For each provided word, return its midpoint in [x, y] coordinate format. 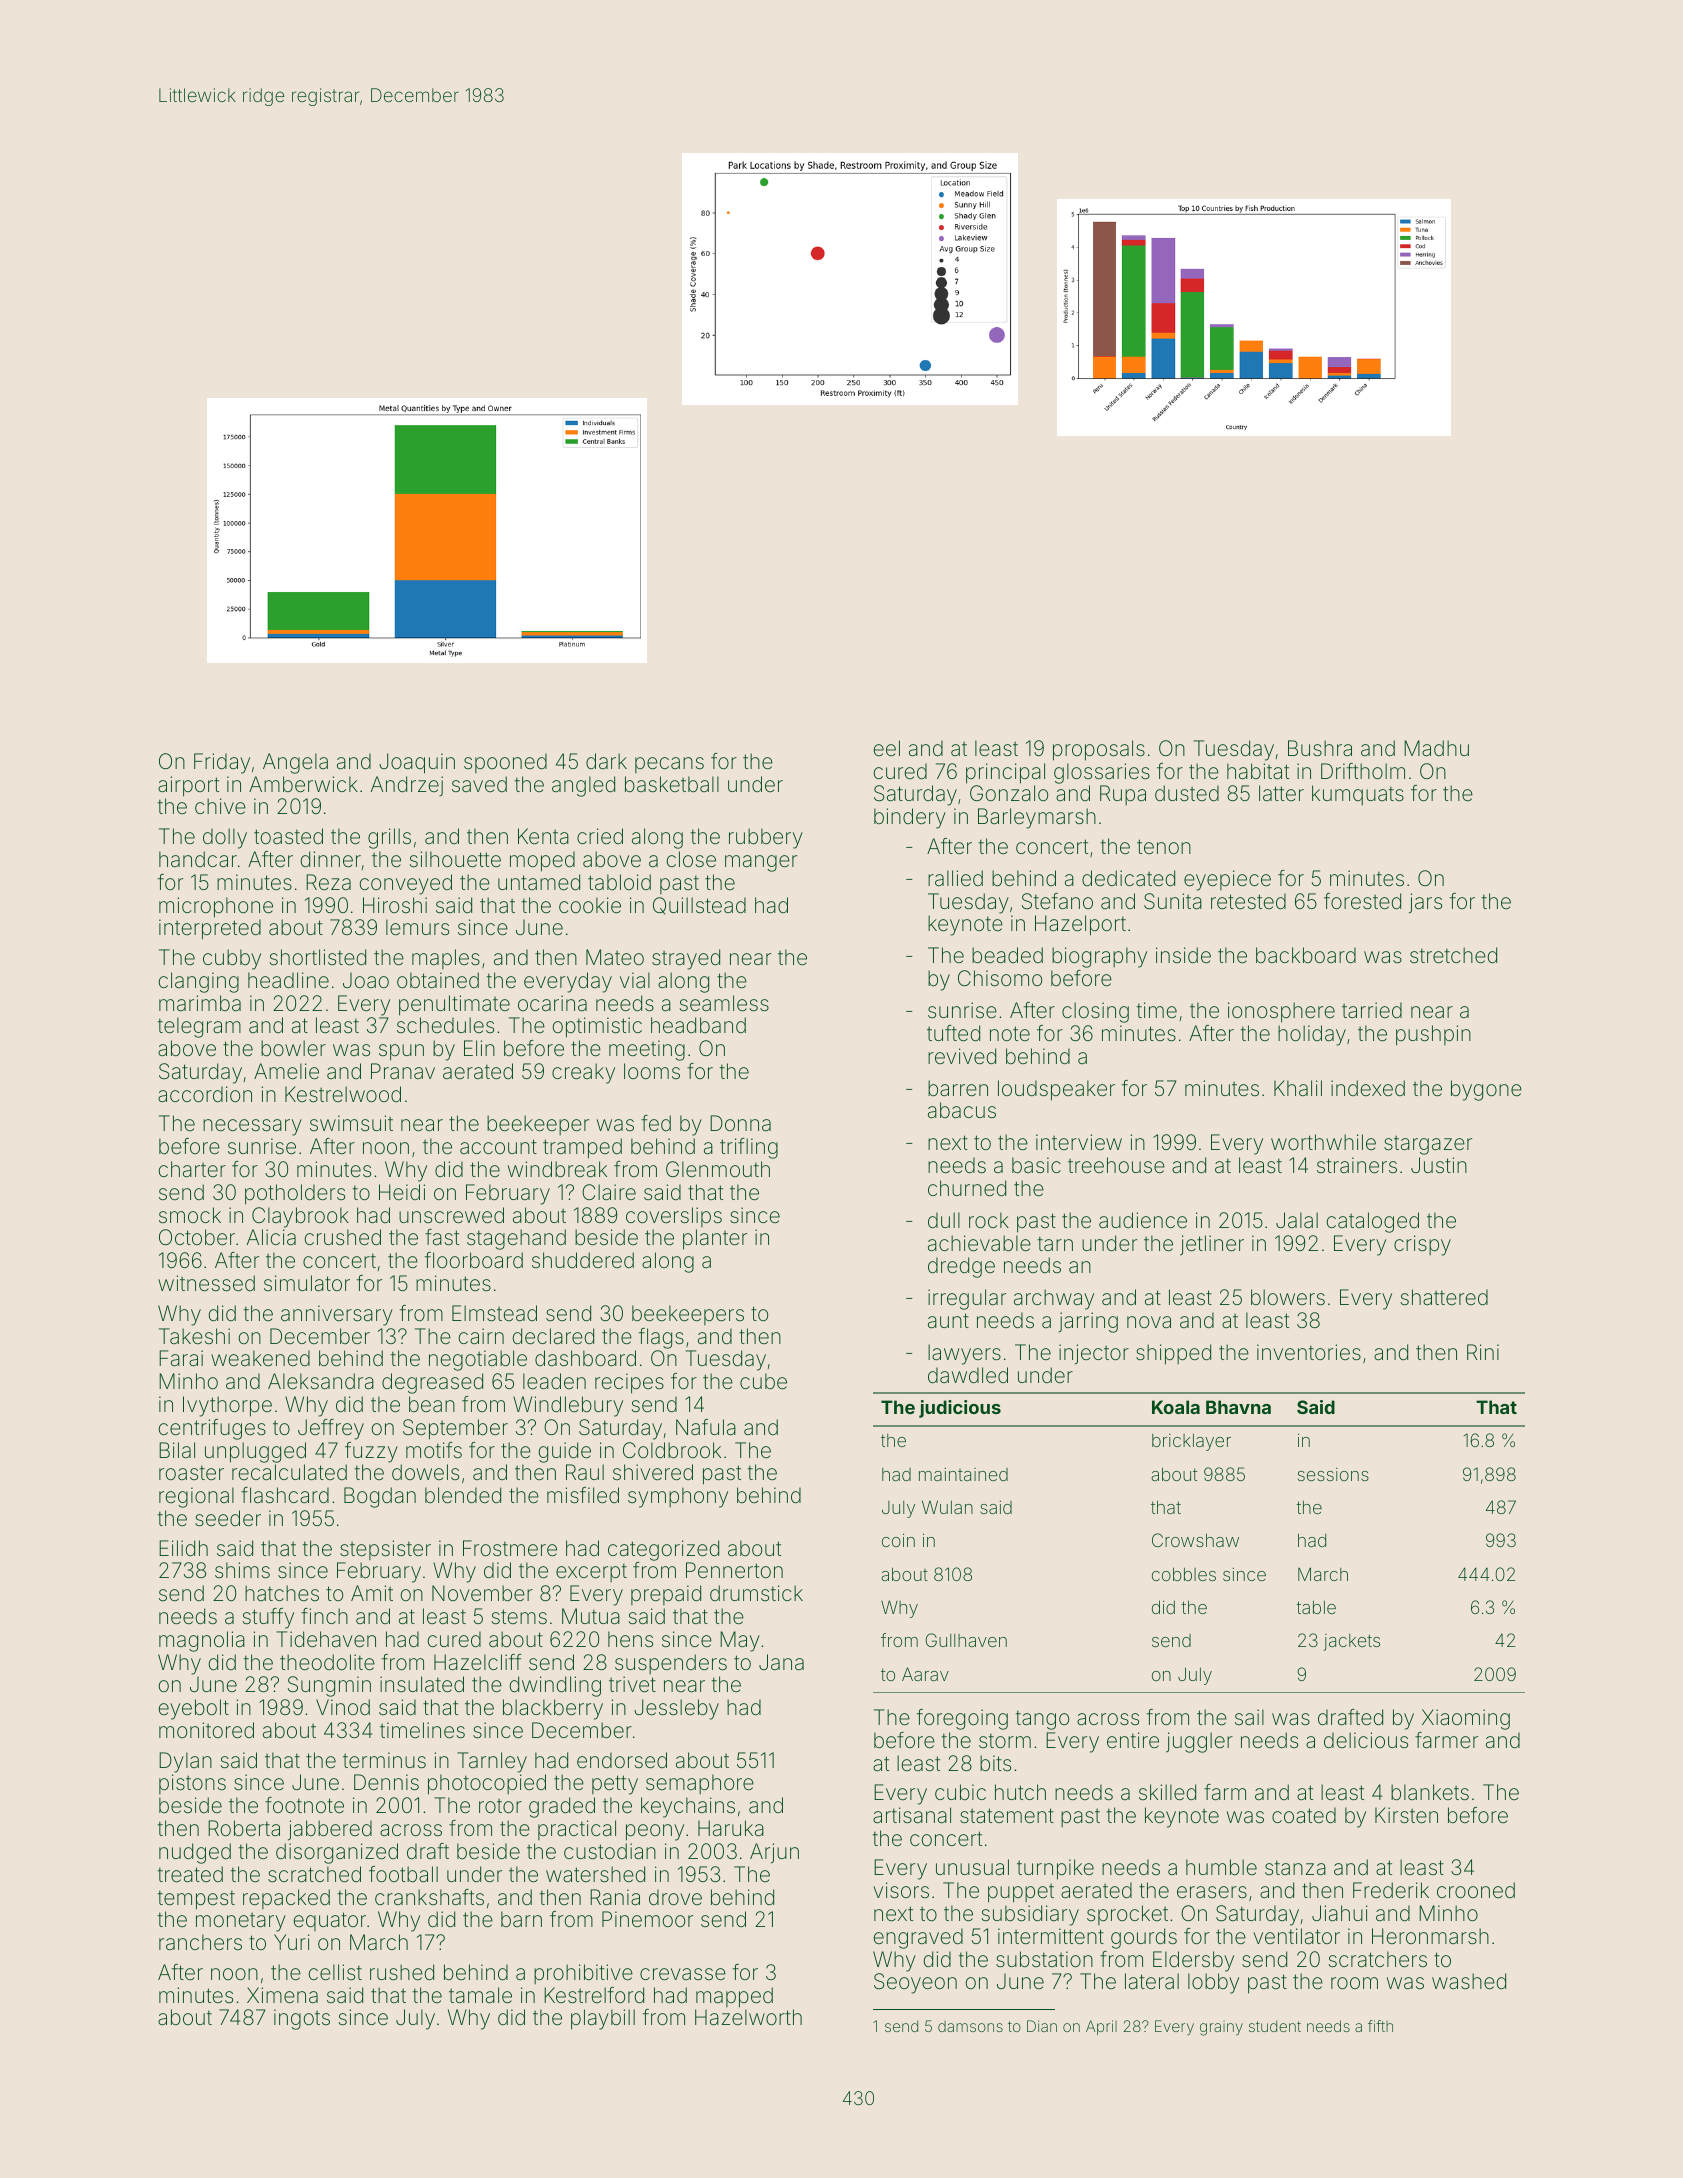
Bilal [177, 1450]
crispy [1422, 1245]
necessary [252, 1127]
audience [1143, 1220]
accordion [205, 1094]
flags [661, 1338]
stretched [1453, 955]
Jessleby [676, 1709]
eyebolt [194, 1709]
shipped [1173, 1354]
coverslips [674, 1217]
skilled [1167, 1792]
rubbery [766, 838]
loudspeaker [1056, 1090]
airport [188, 786]
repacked [286, 1899]
